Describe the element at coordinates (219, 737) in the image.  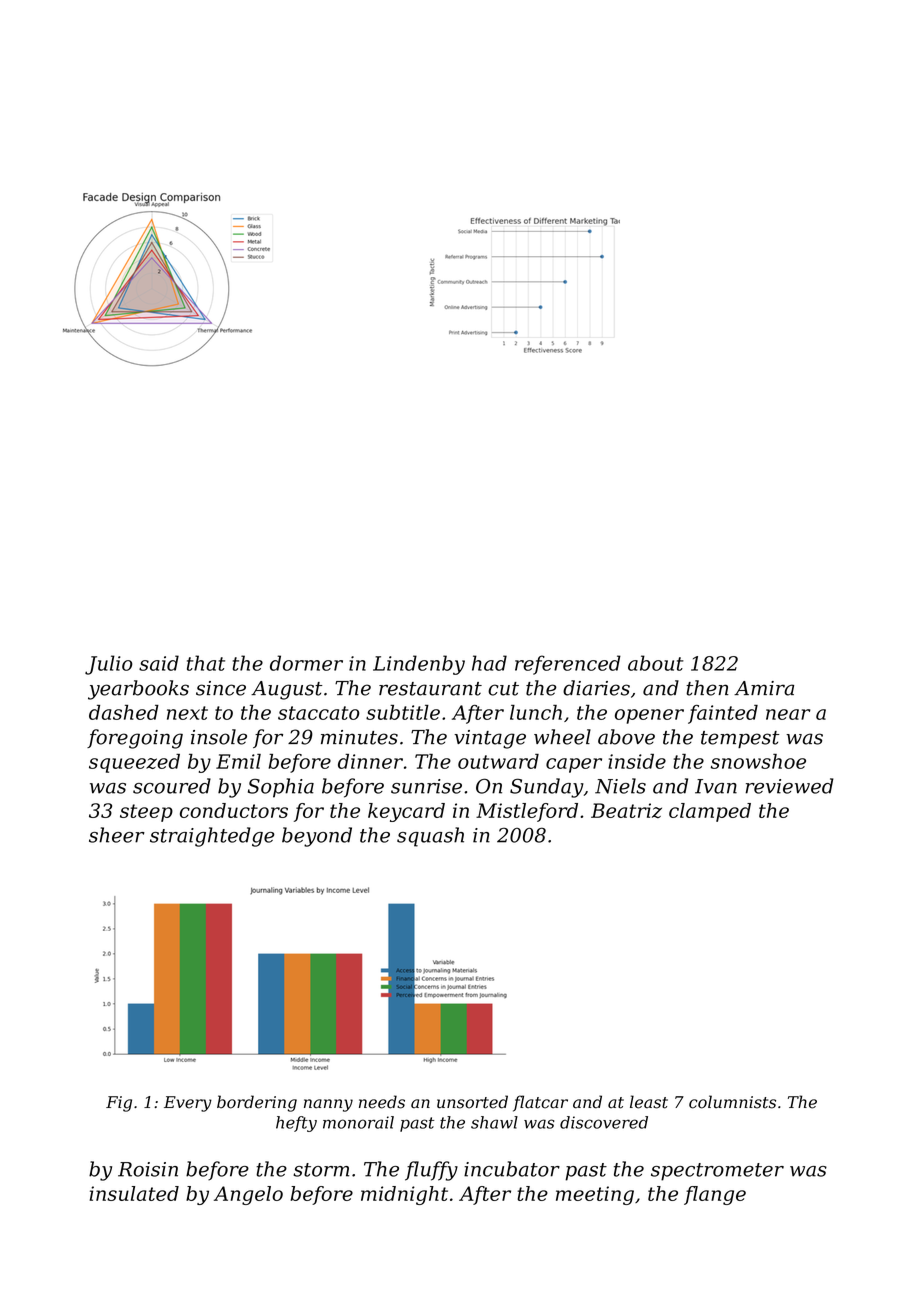
I see `insole` at that location.
